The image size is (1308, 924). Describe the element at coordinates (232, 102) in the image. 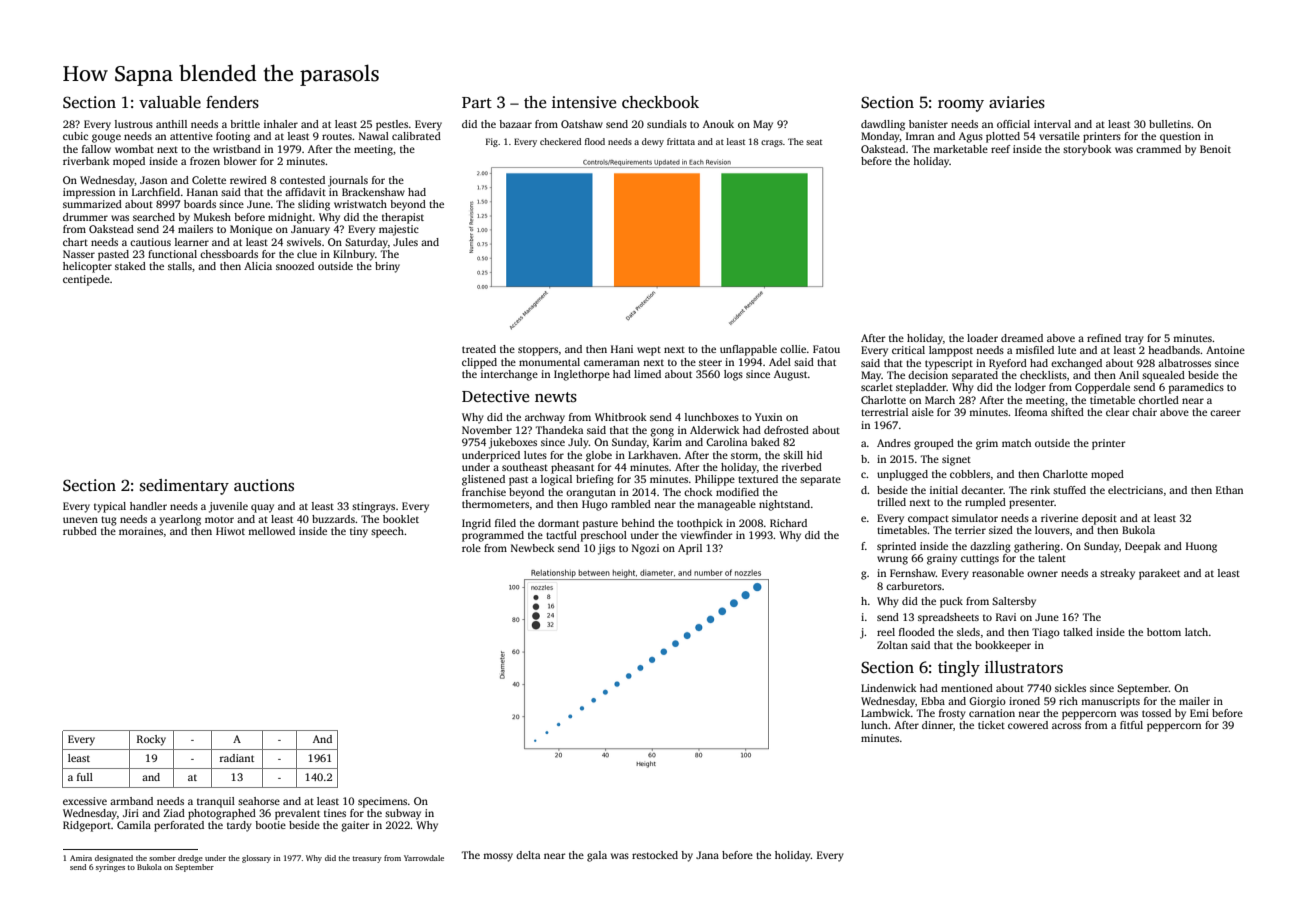

I see `fenders` at that location.
